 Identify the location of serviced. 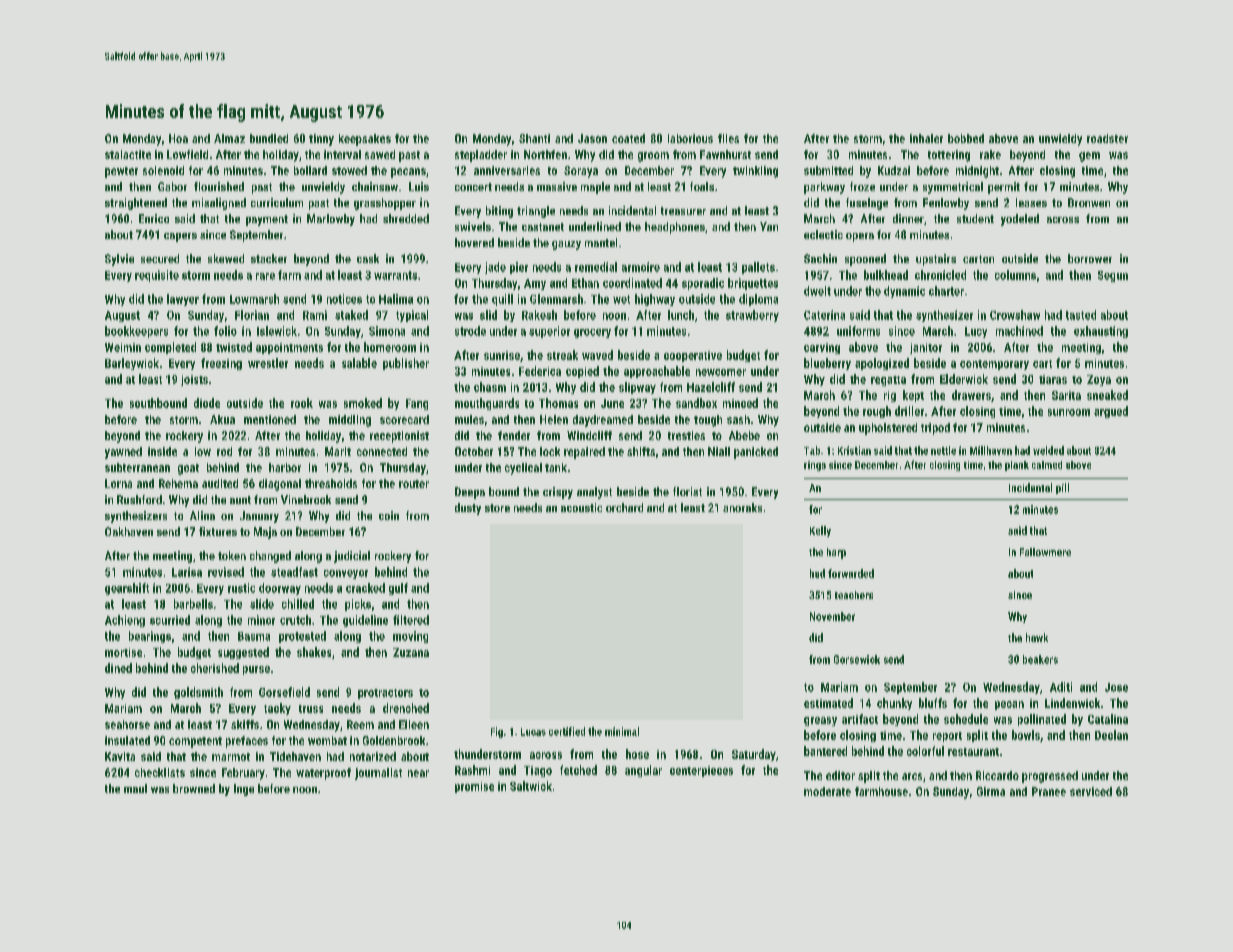
(1091, 791).
